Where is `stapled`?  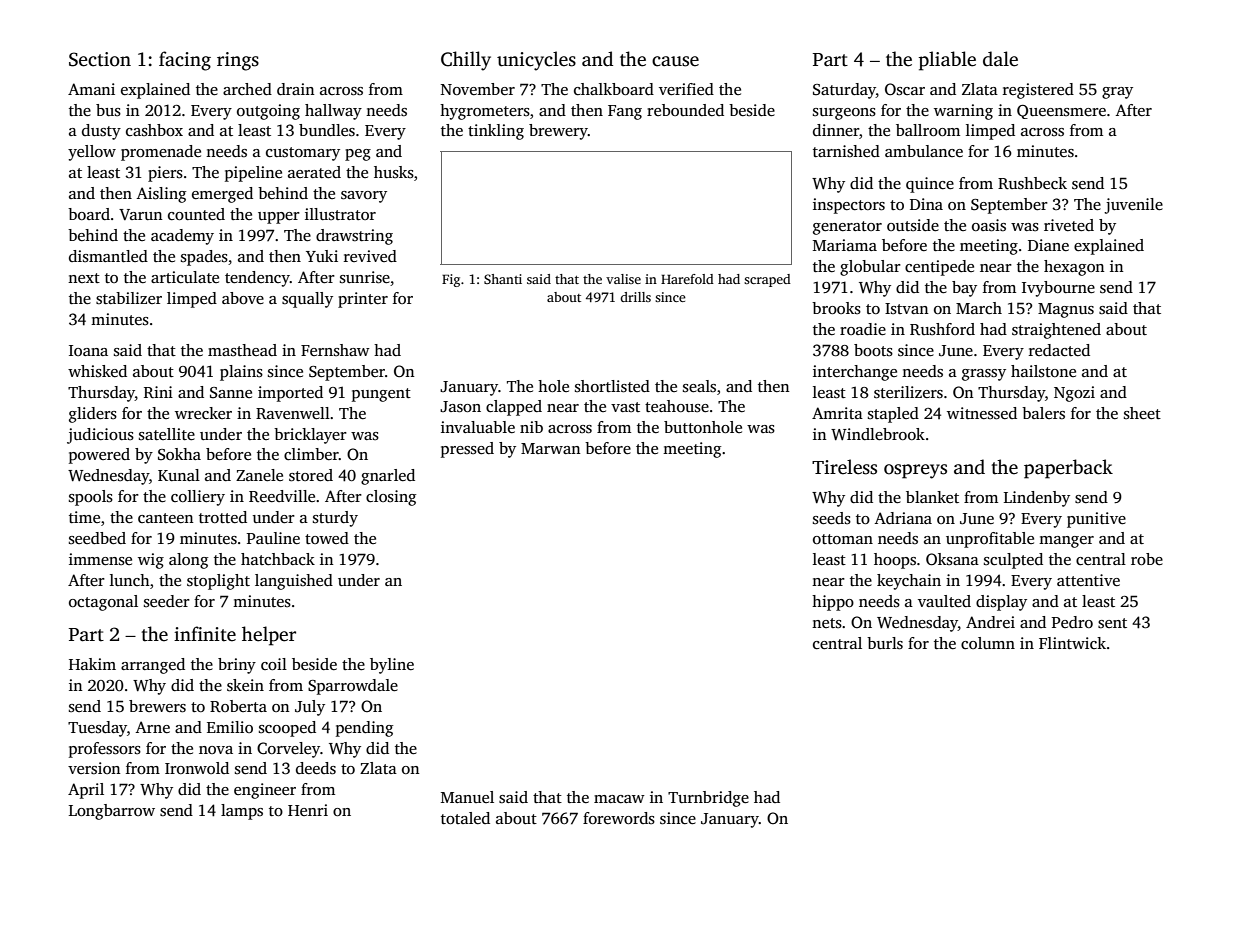
stapled is located at coordinates (893, 415).
